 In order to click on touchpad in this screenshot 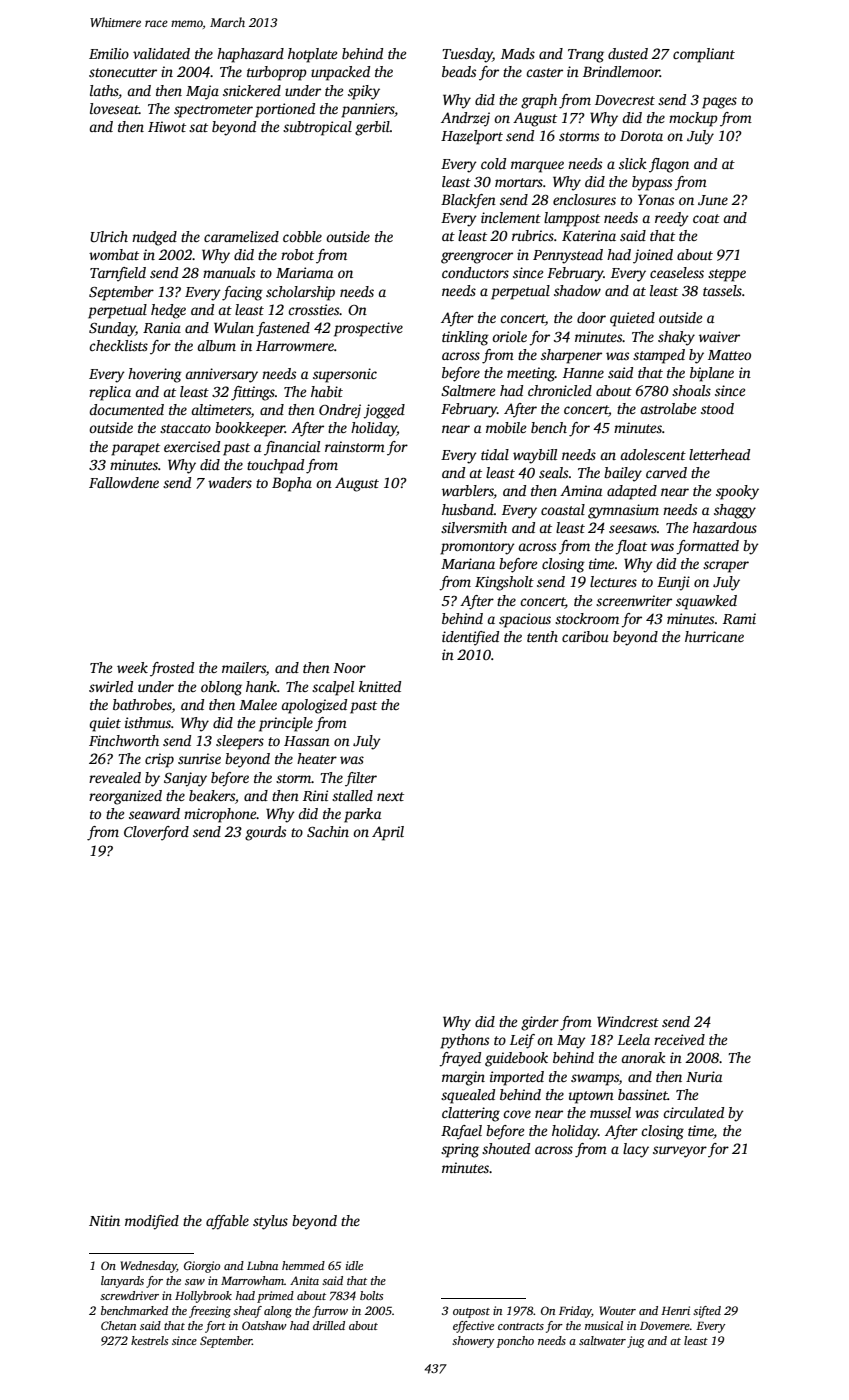, I will do `click(275, 466)`.
